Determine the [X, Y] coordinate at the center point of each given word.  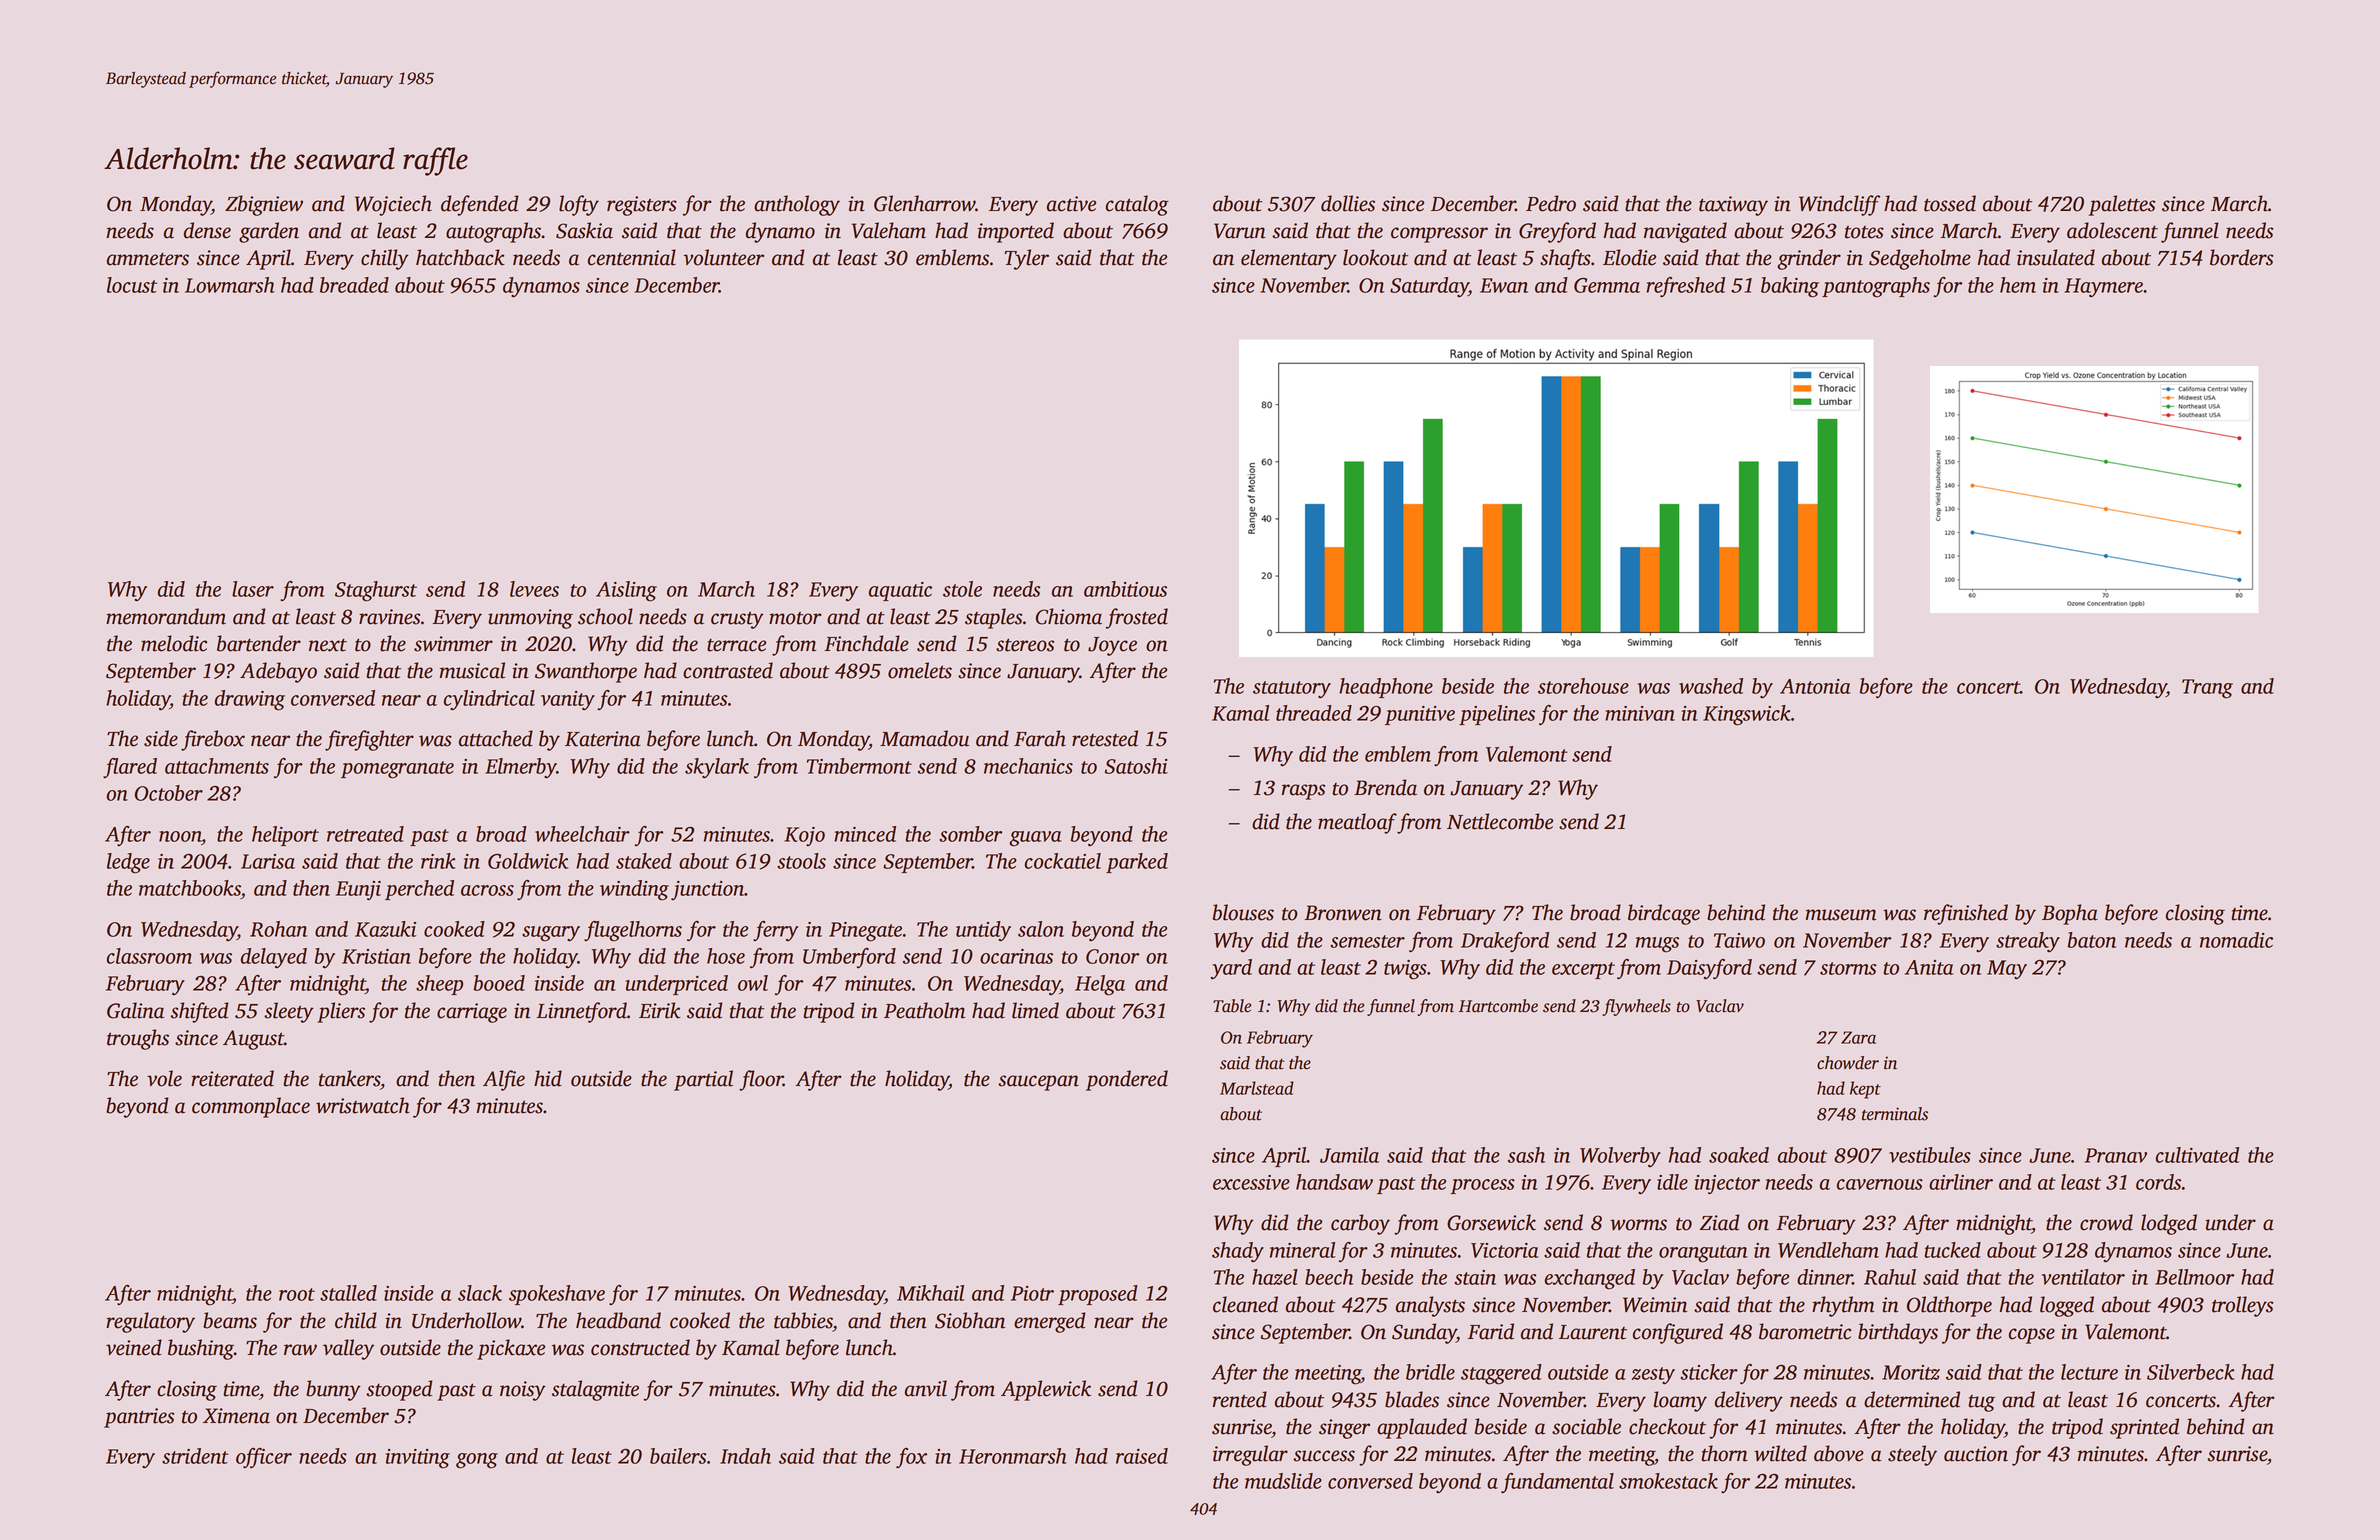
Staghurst [376, 591]
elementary [1289, 259]
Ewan [1504, 285]
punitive [1420, 715]
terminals [1895, 1114]
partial [703, 1080]
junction [707, 890]
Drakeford [1505, 942]
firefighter [369, 740]
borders [2241, 257]
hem [2018, 285]
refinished [1966, 914]
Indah [745, 1456]
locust [132, 285]
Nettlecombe [1500, 821]
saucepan [1038, 1083]
